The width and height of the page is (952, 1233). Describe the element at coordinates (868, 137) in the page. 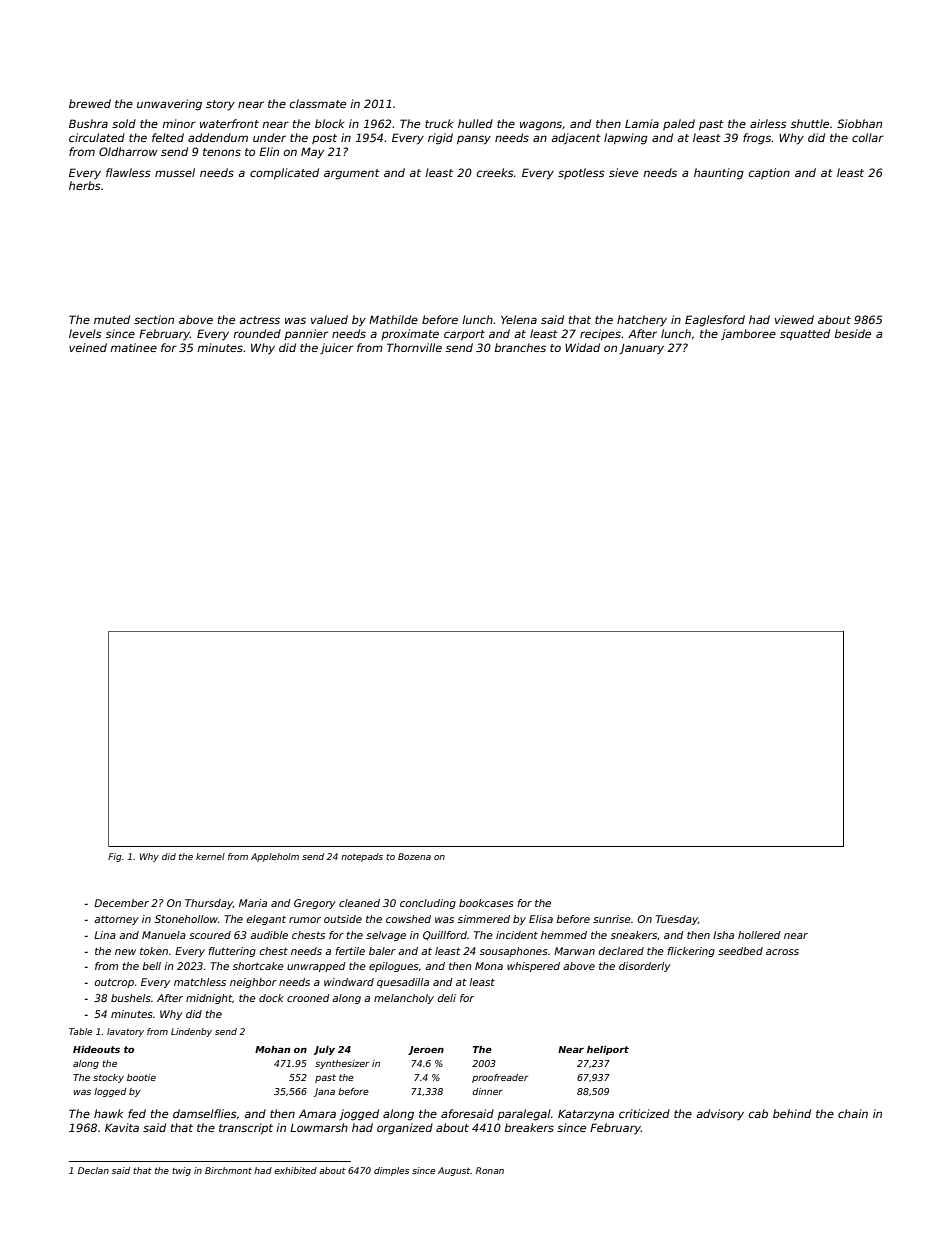

I see `collar` at that location.
